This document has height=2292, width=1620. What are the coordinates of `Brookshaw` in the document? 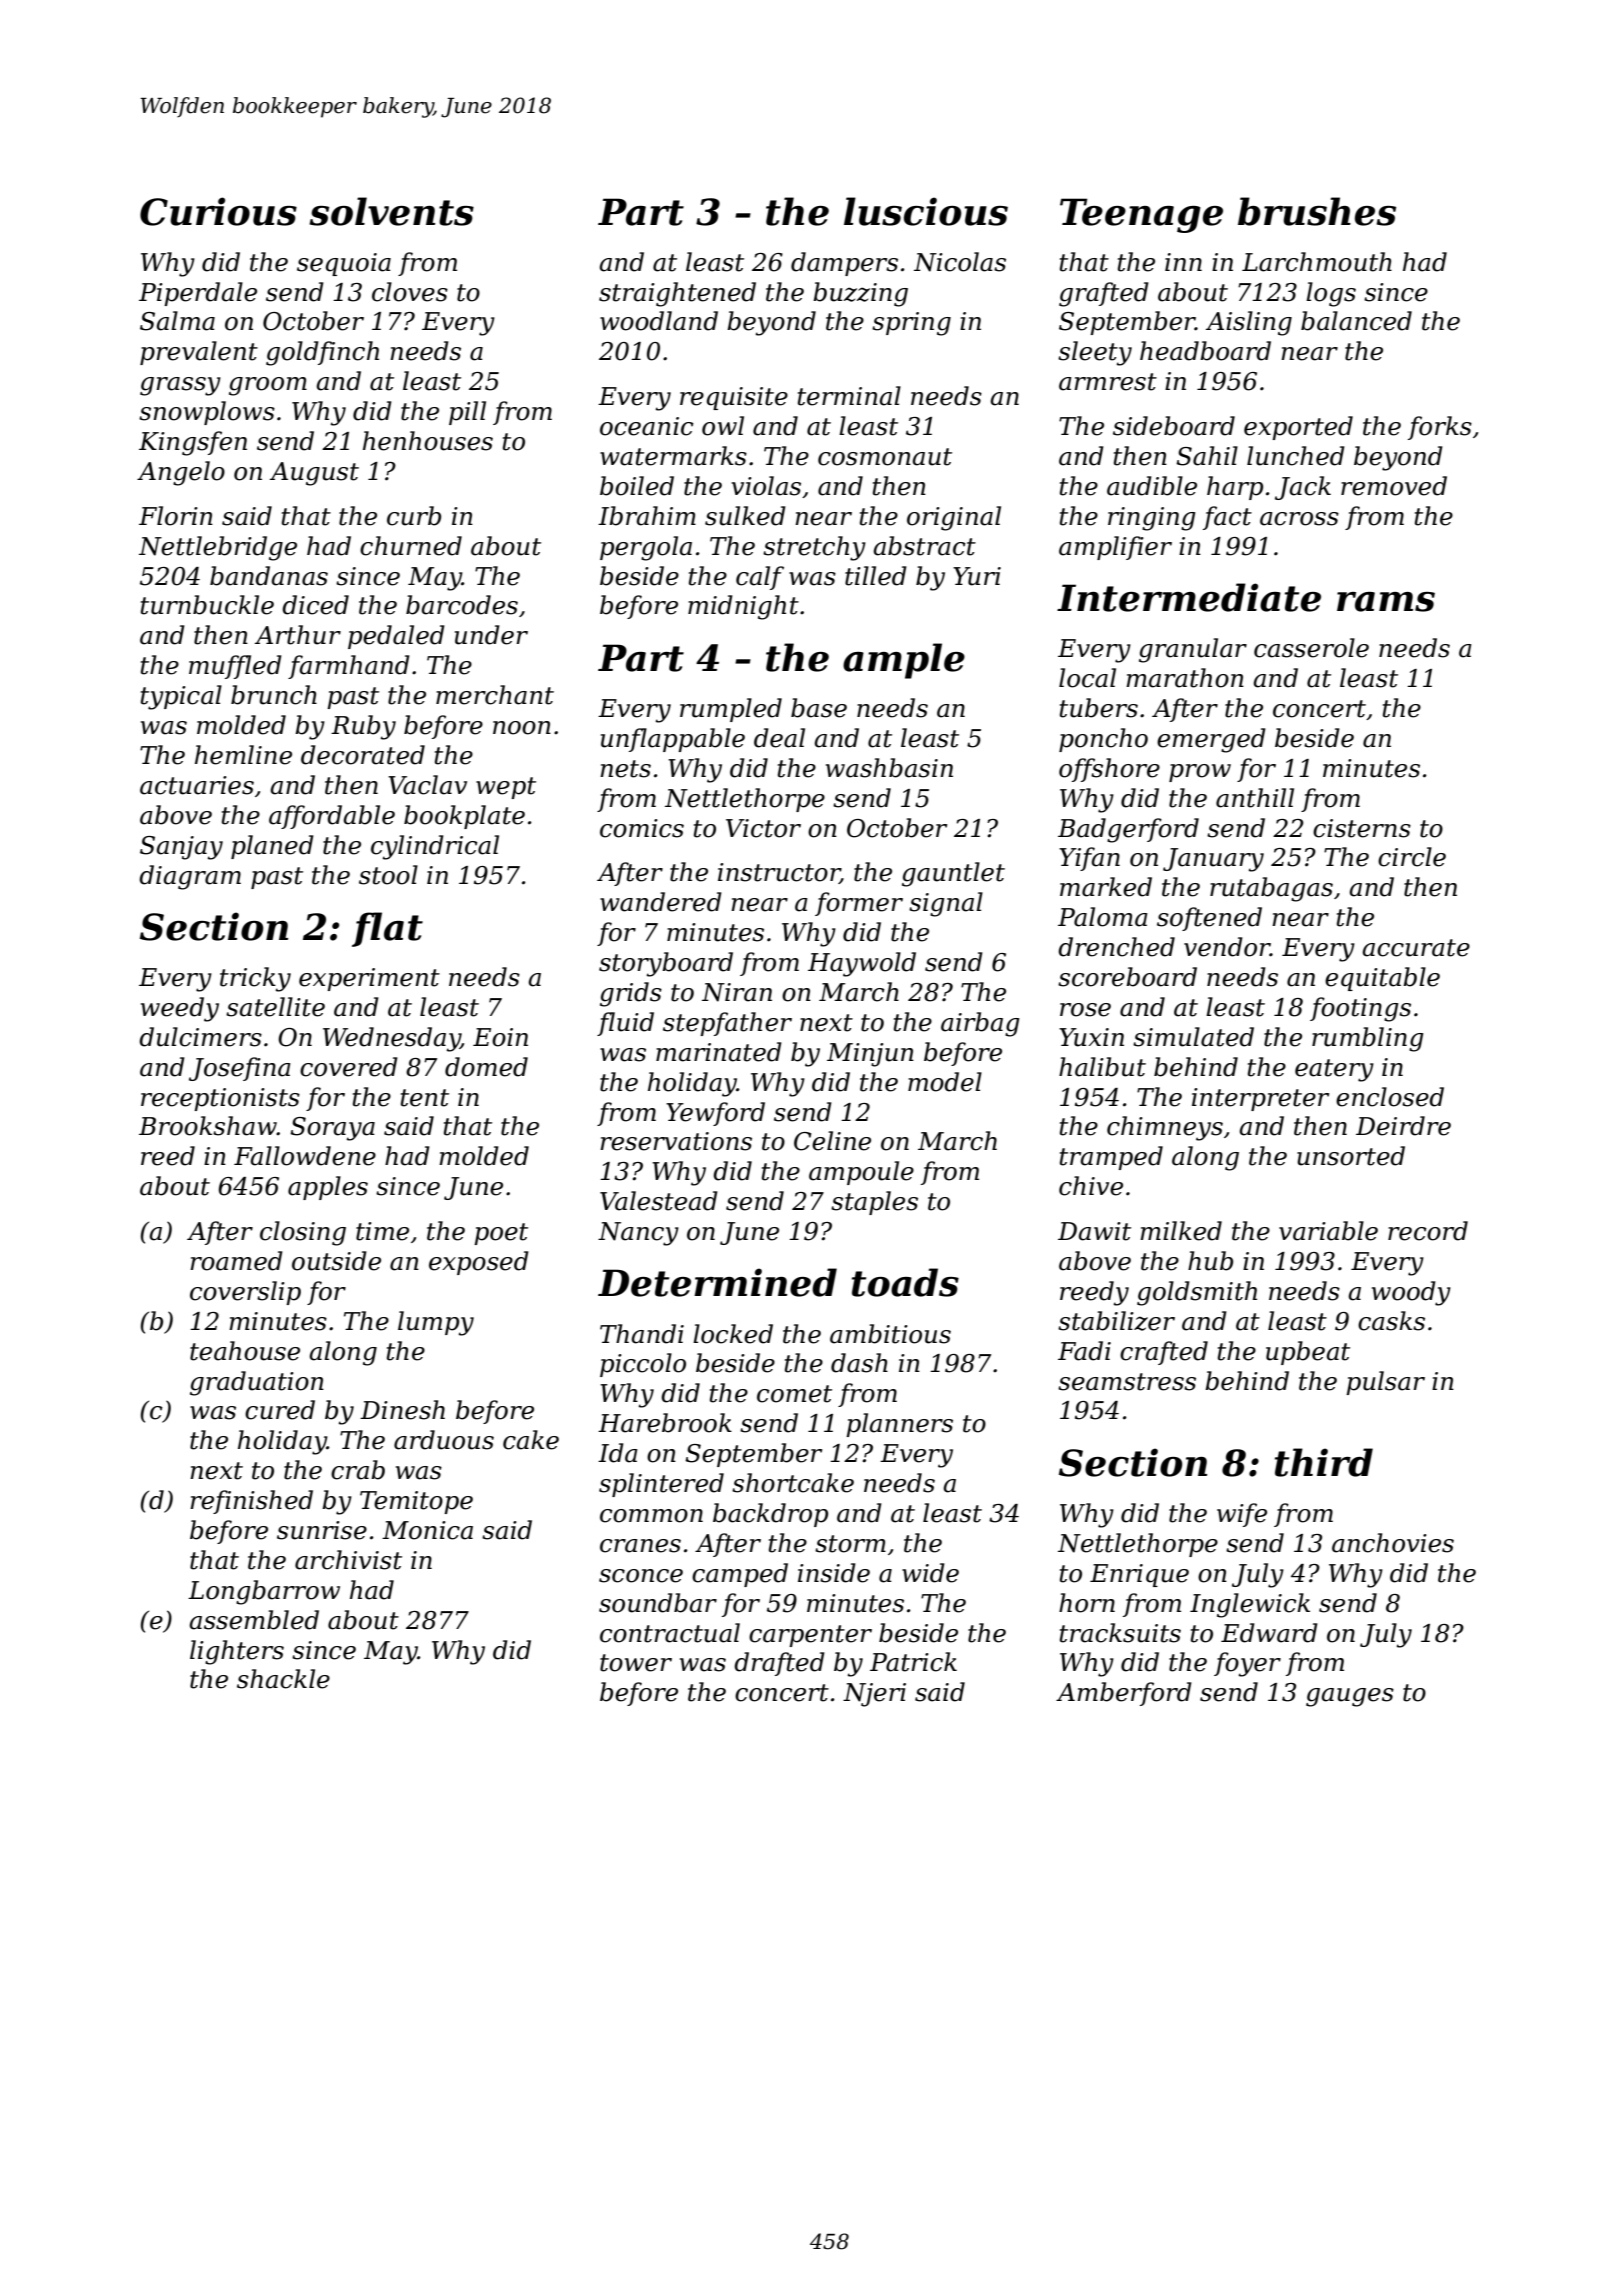 It's located at (208, 1126).
